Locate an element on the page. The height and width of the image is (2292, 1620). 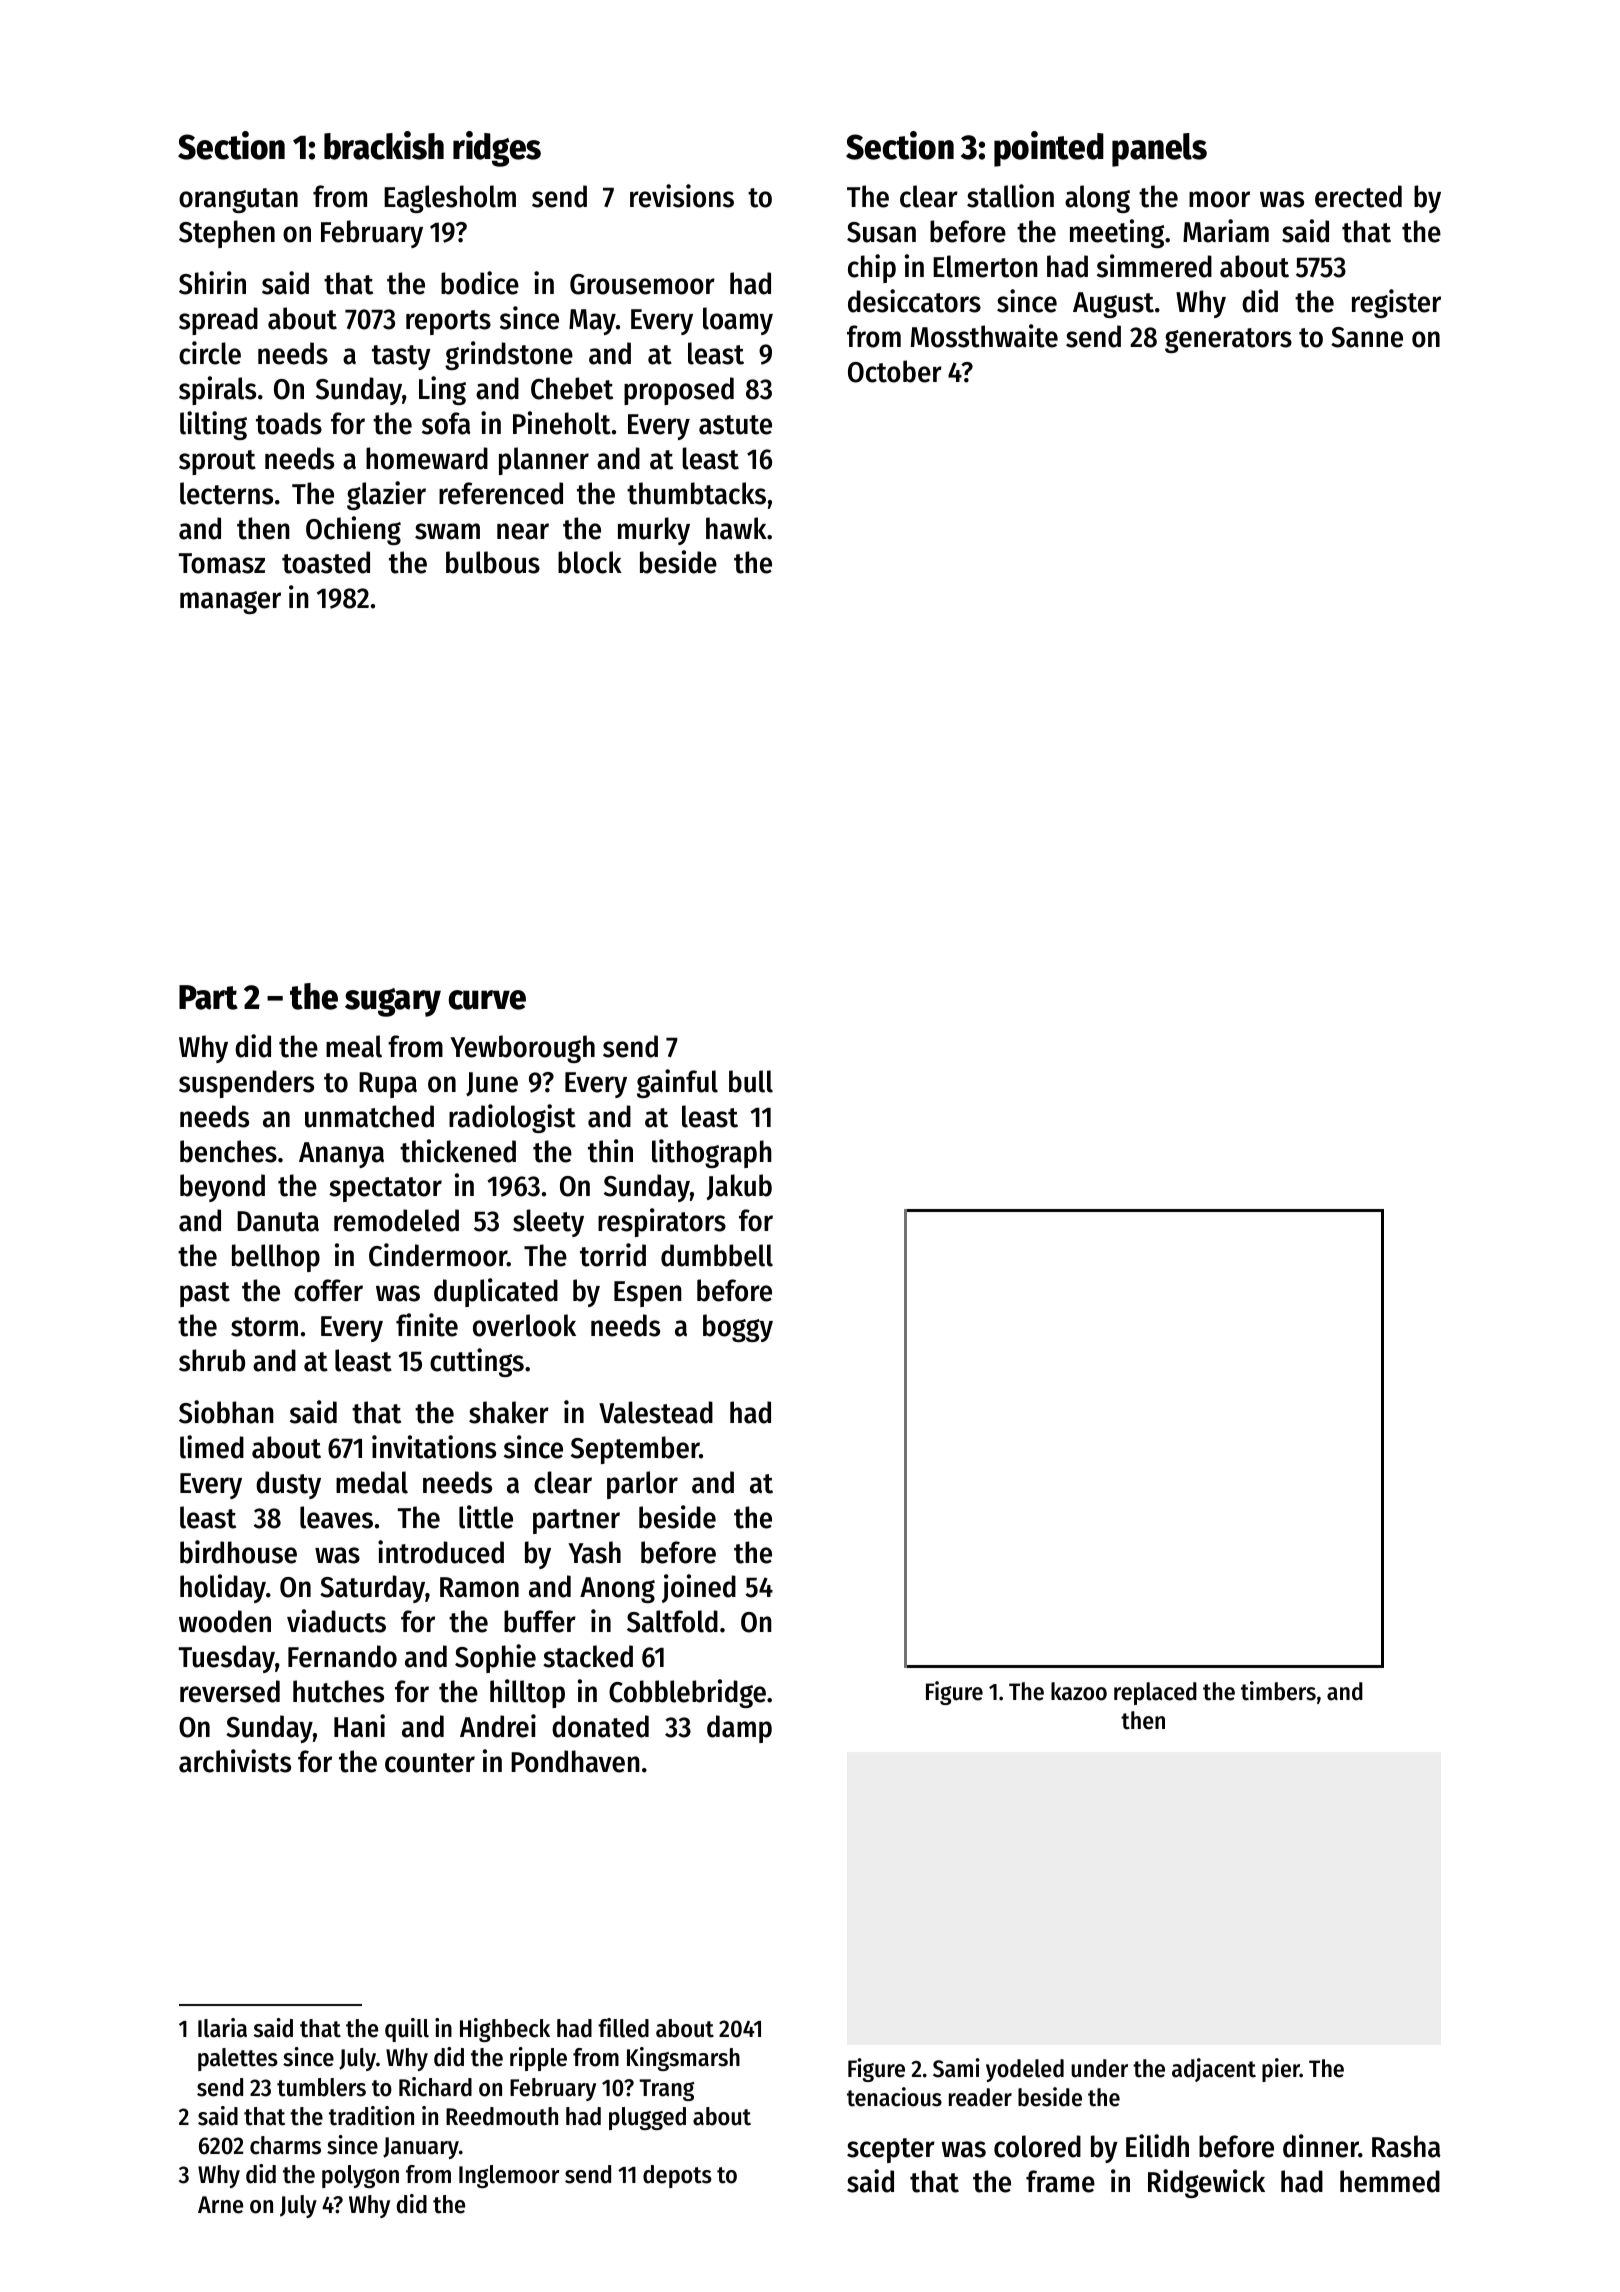
Mossthwaite is located at coordinates (984, 336).
